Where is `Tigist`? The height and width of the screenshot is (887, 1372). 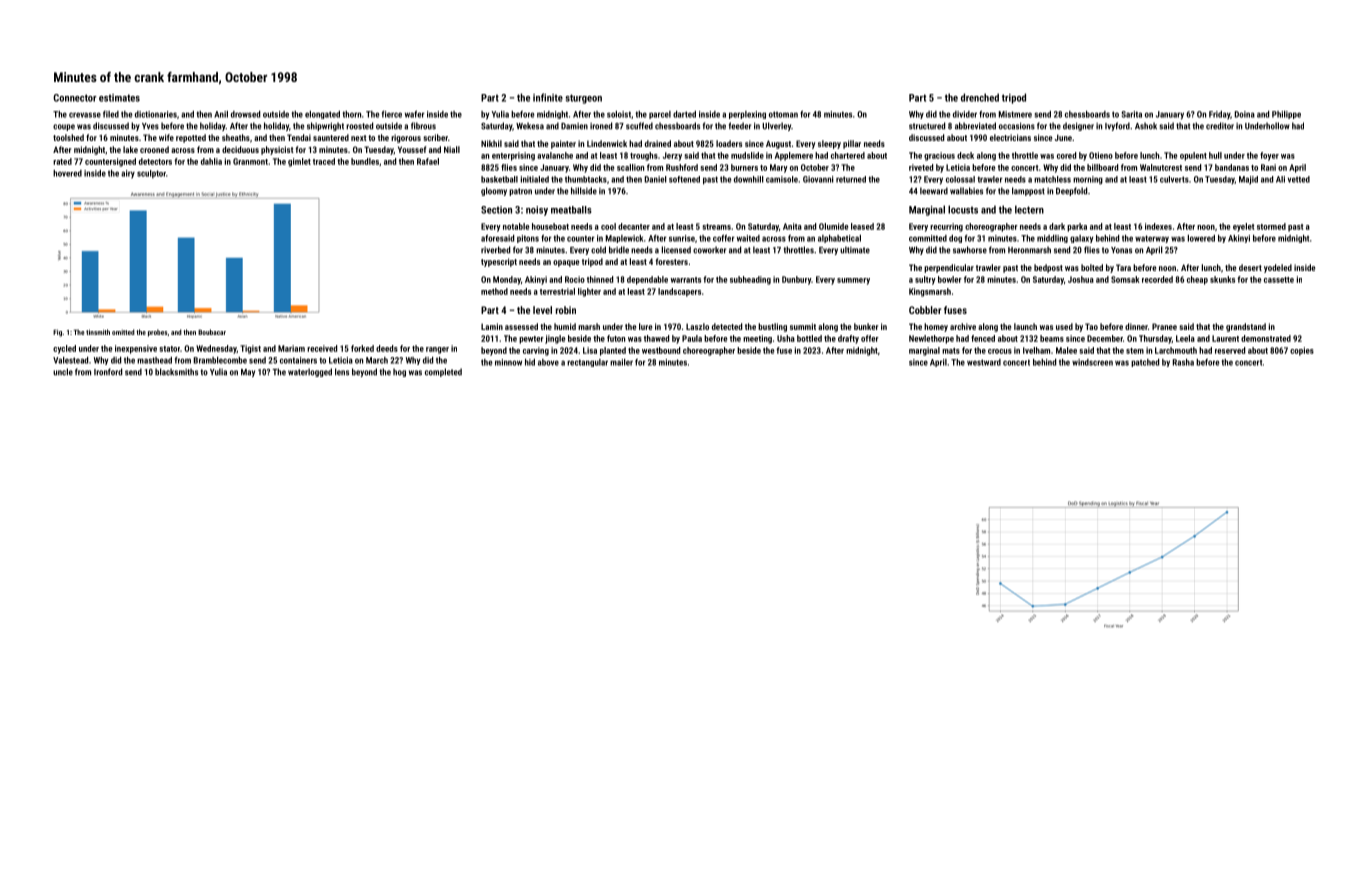 Tigist is located at coordinates (250, 349).
